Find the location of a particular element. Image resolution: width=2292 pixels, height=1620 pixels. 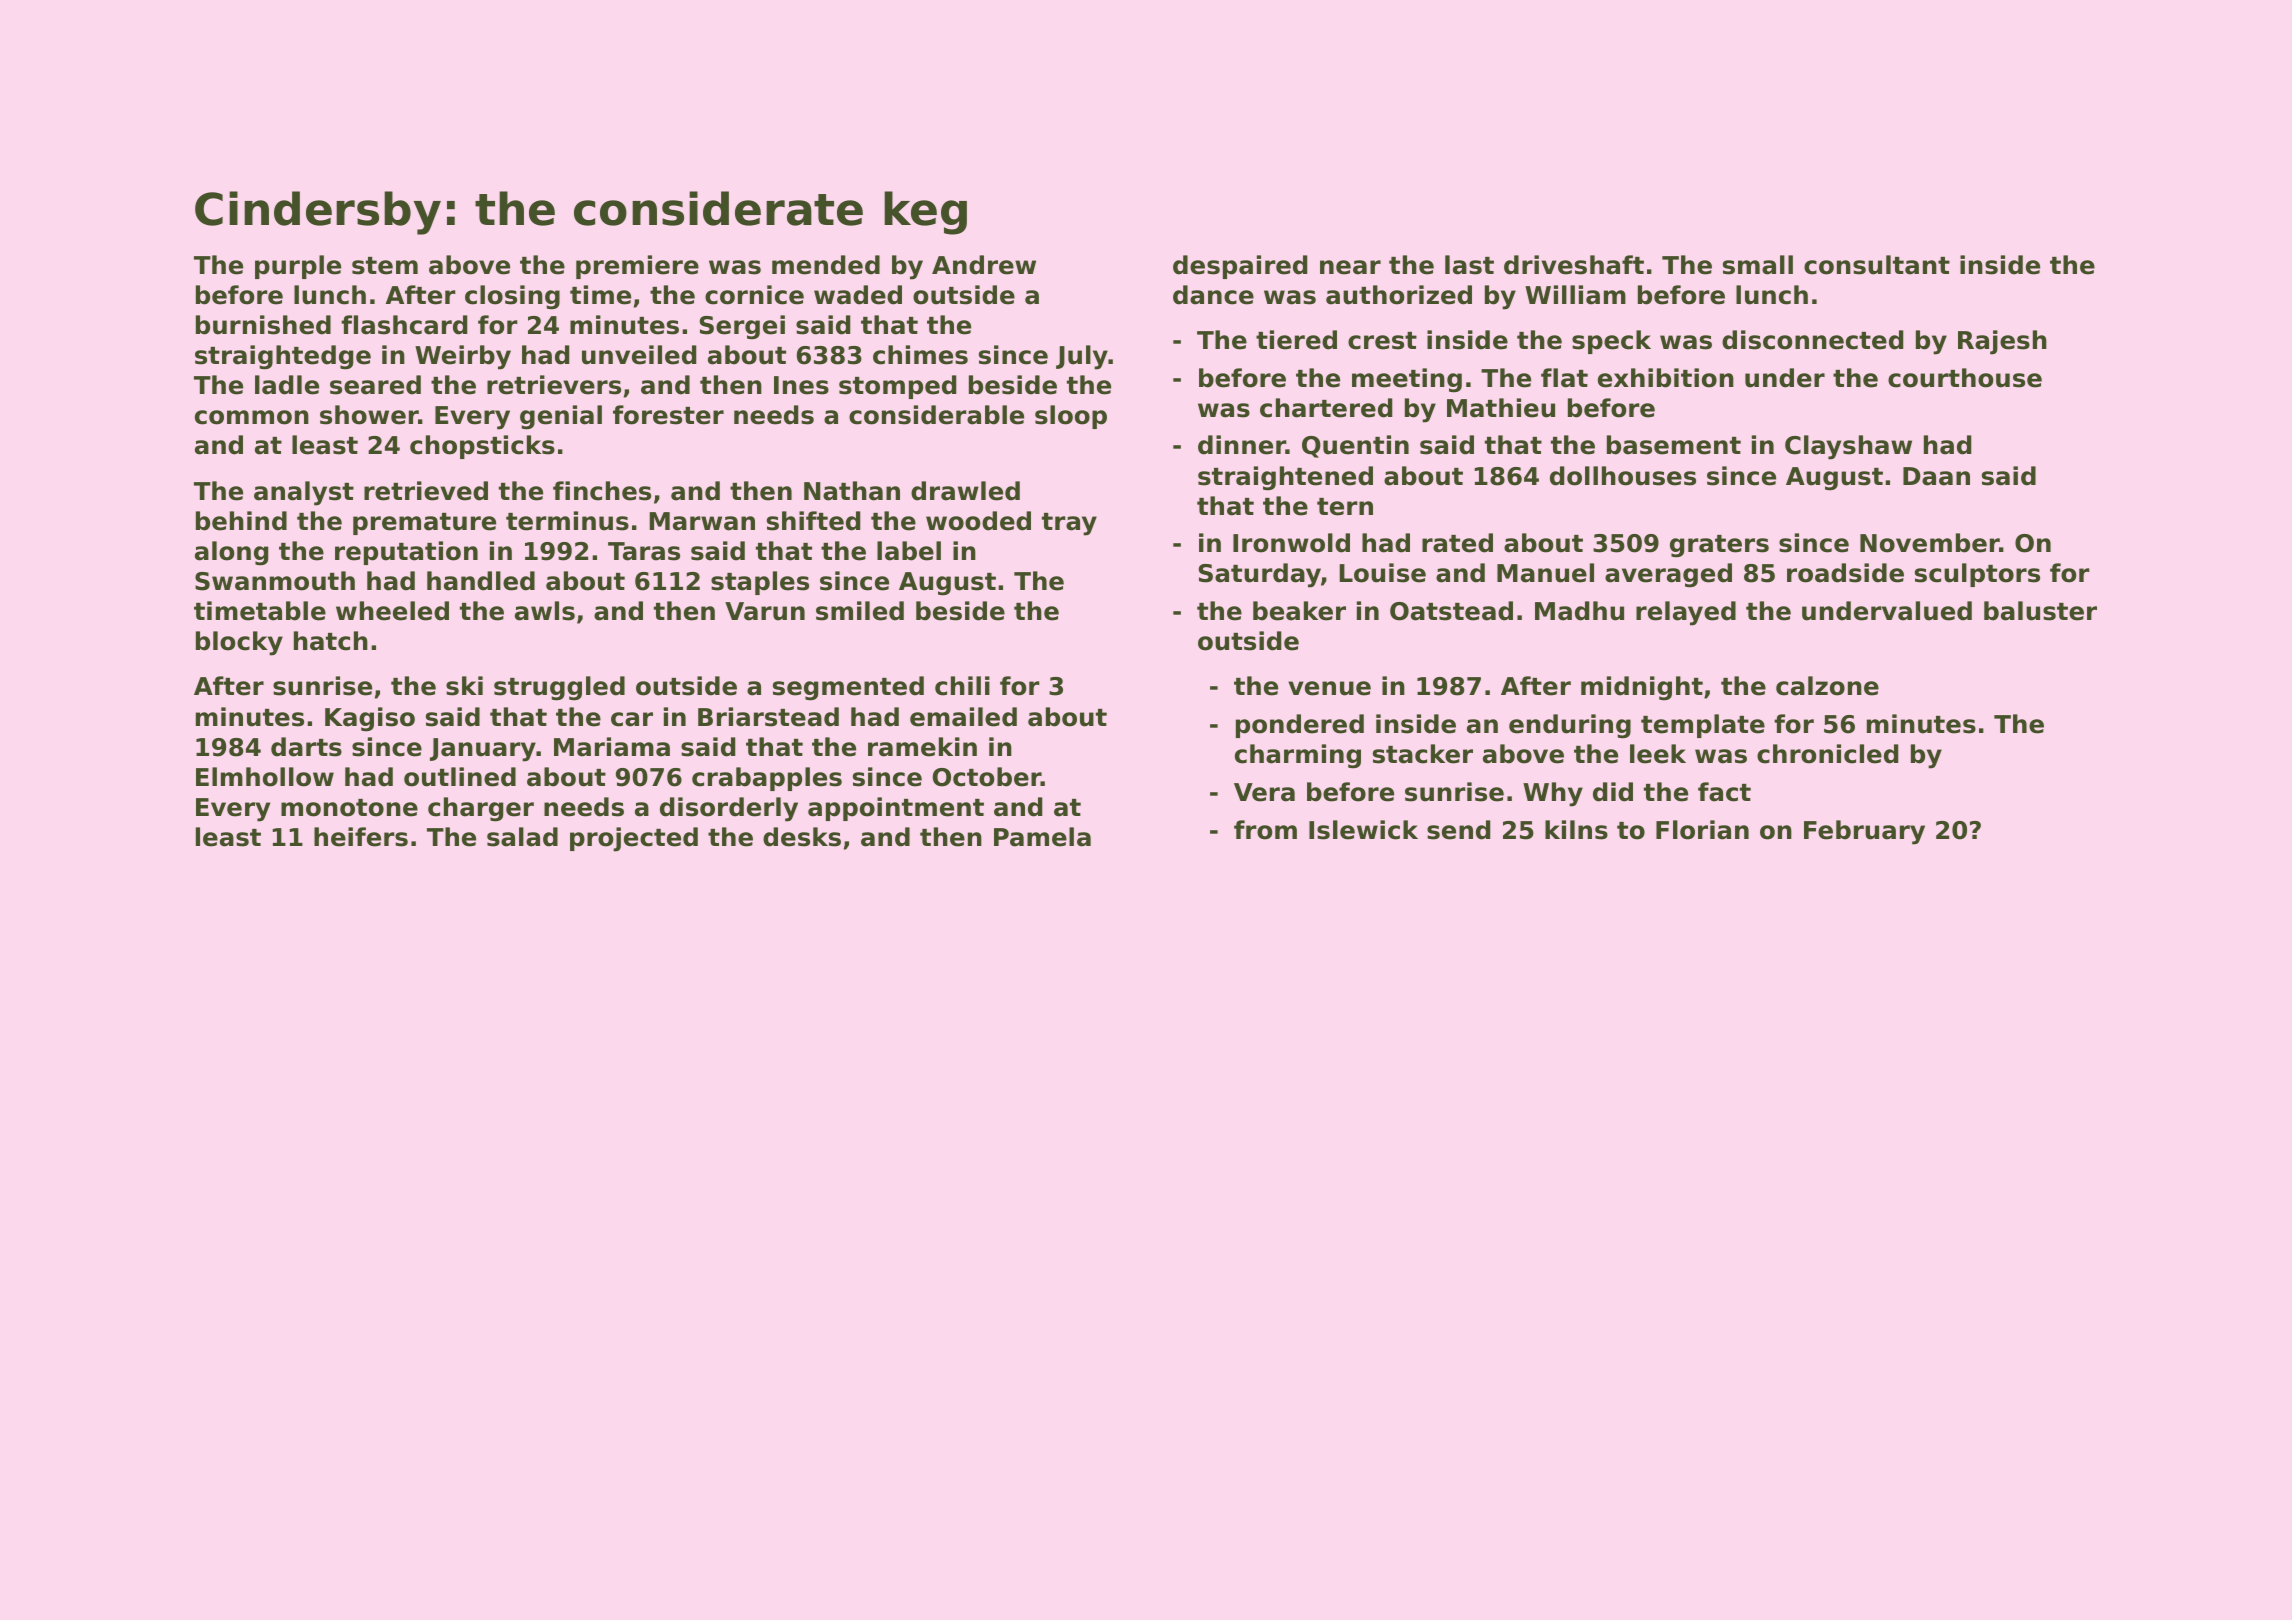

Briarstead is located at coordinates (768, 717).
